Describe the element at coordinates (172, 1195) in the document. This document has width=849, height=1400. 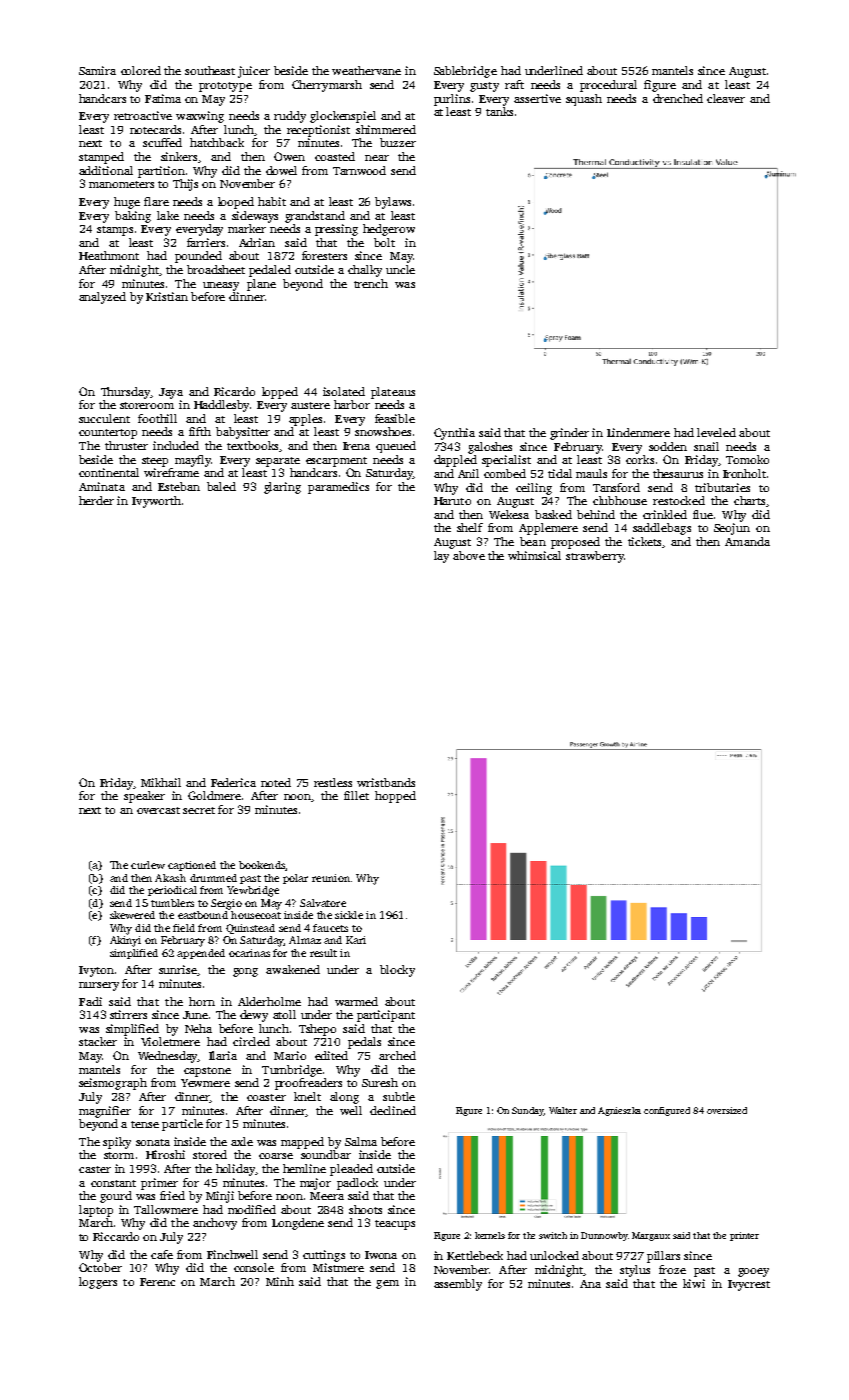
I see `fried` at that location.
